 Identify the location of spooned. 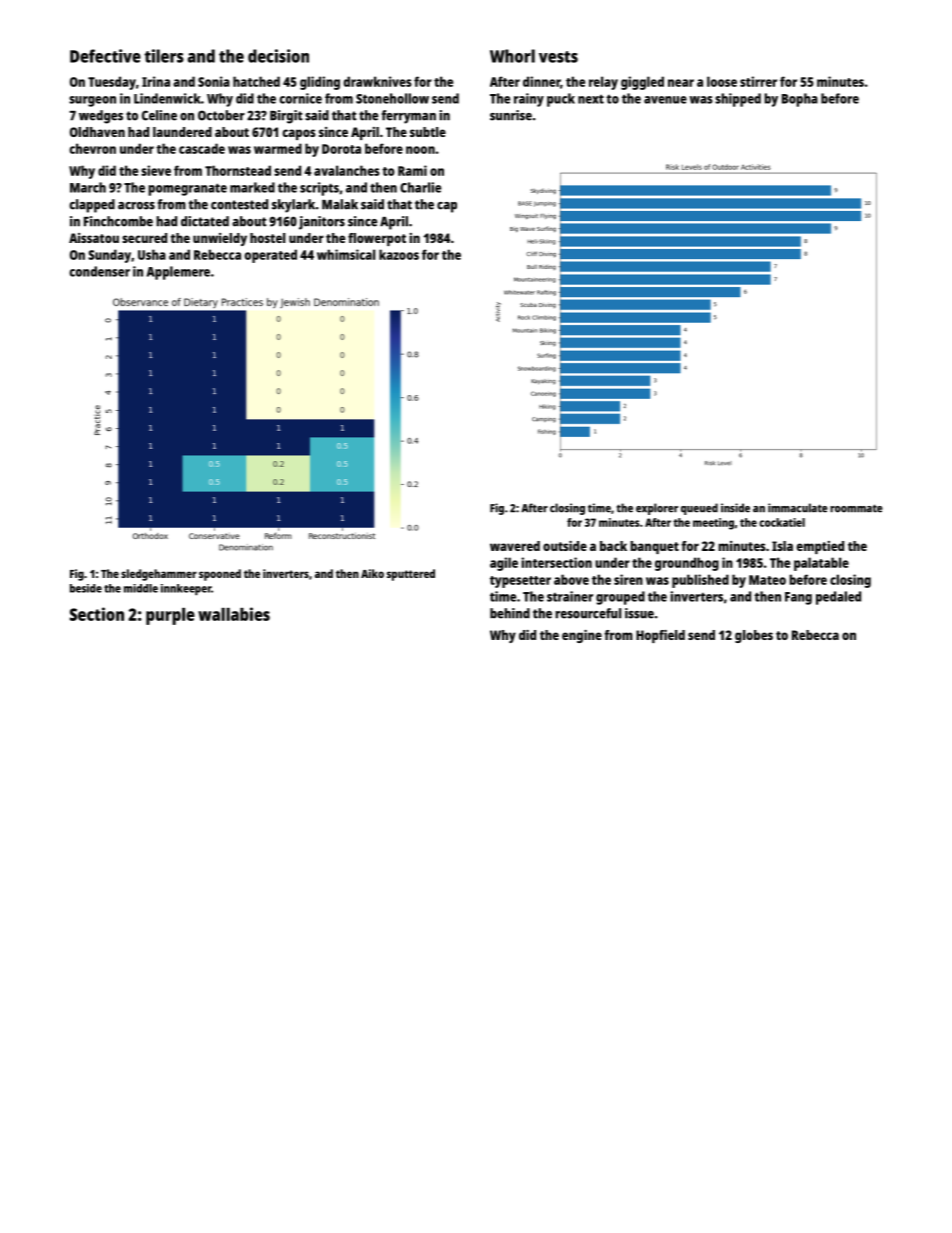
(220, 575).
